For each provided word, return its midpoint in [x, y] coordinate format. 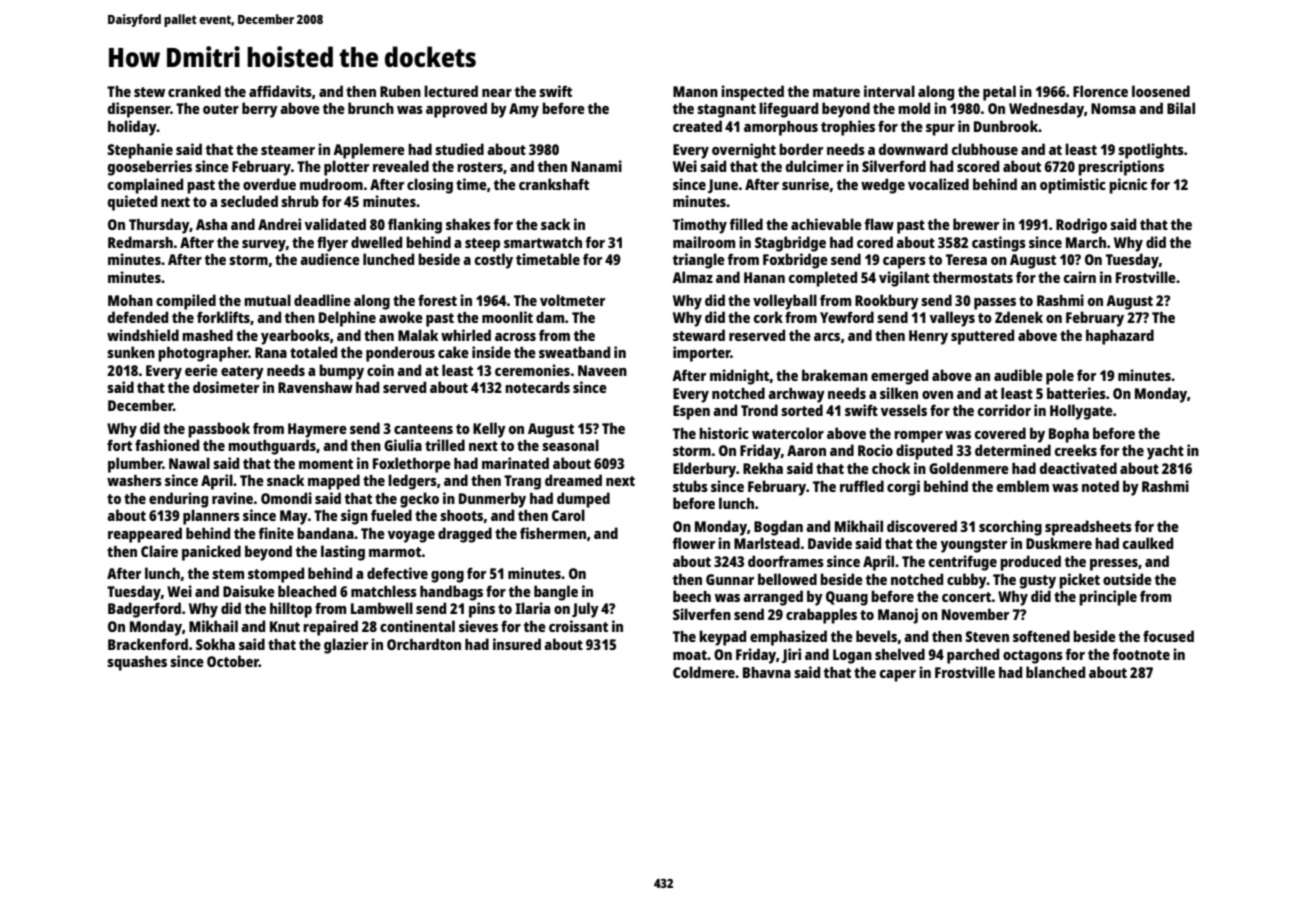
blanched [1055, 672]
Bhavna [767, 672]
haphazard [1120, 337]
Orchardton [424, 644]
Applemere [369, 151]
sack [555, 224]
